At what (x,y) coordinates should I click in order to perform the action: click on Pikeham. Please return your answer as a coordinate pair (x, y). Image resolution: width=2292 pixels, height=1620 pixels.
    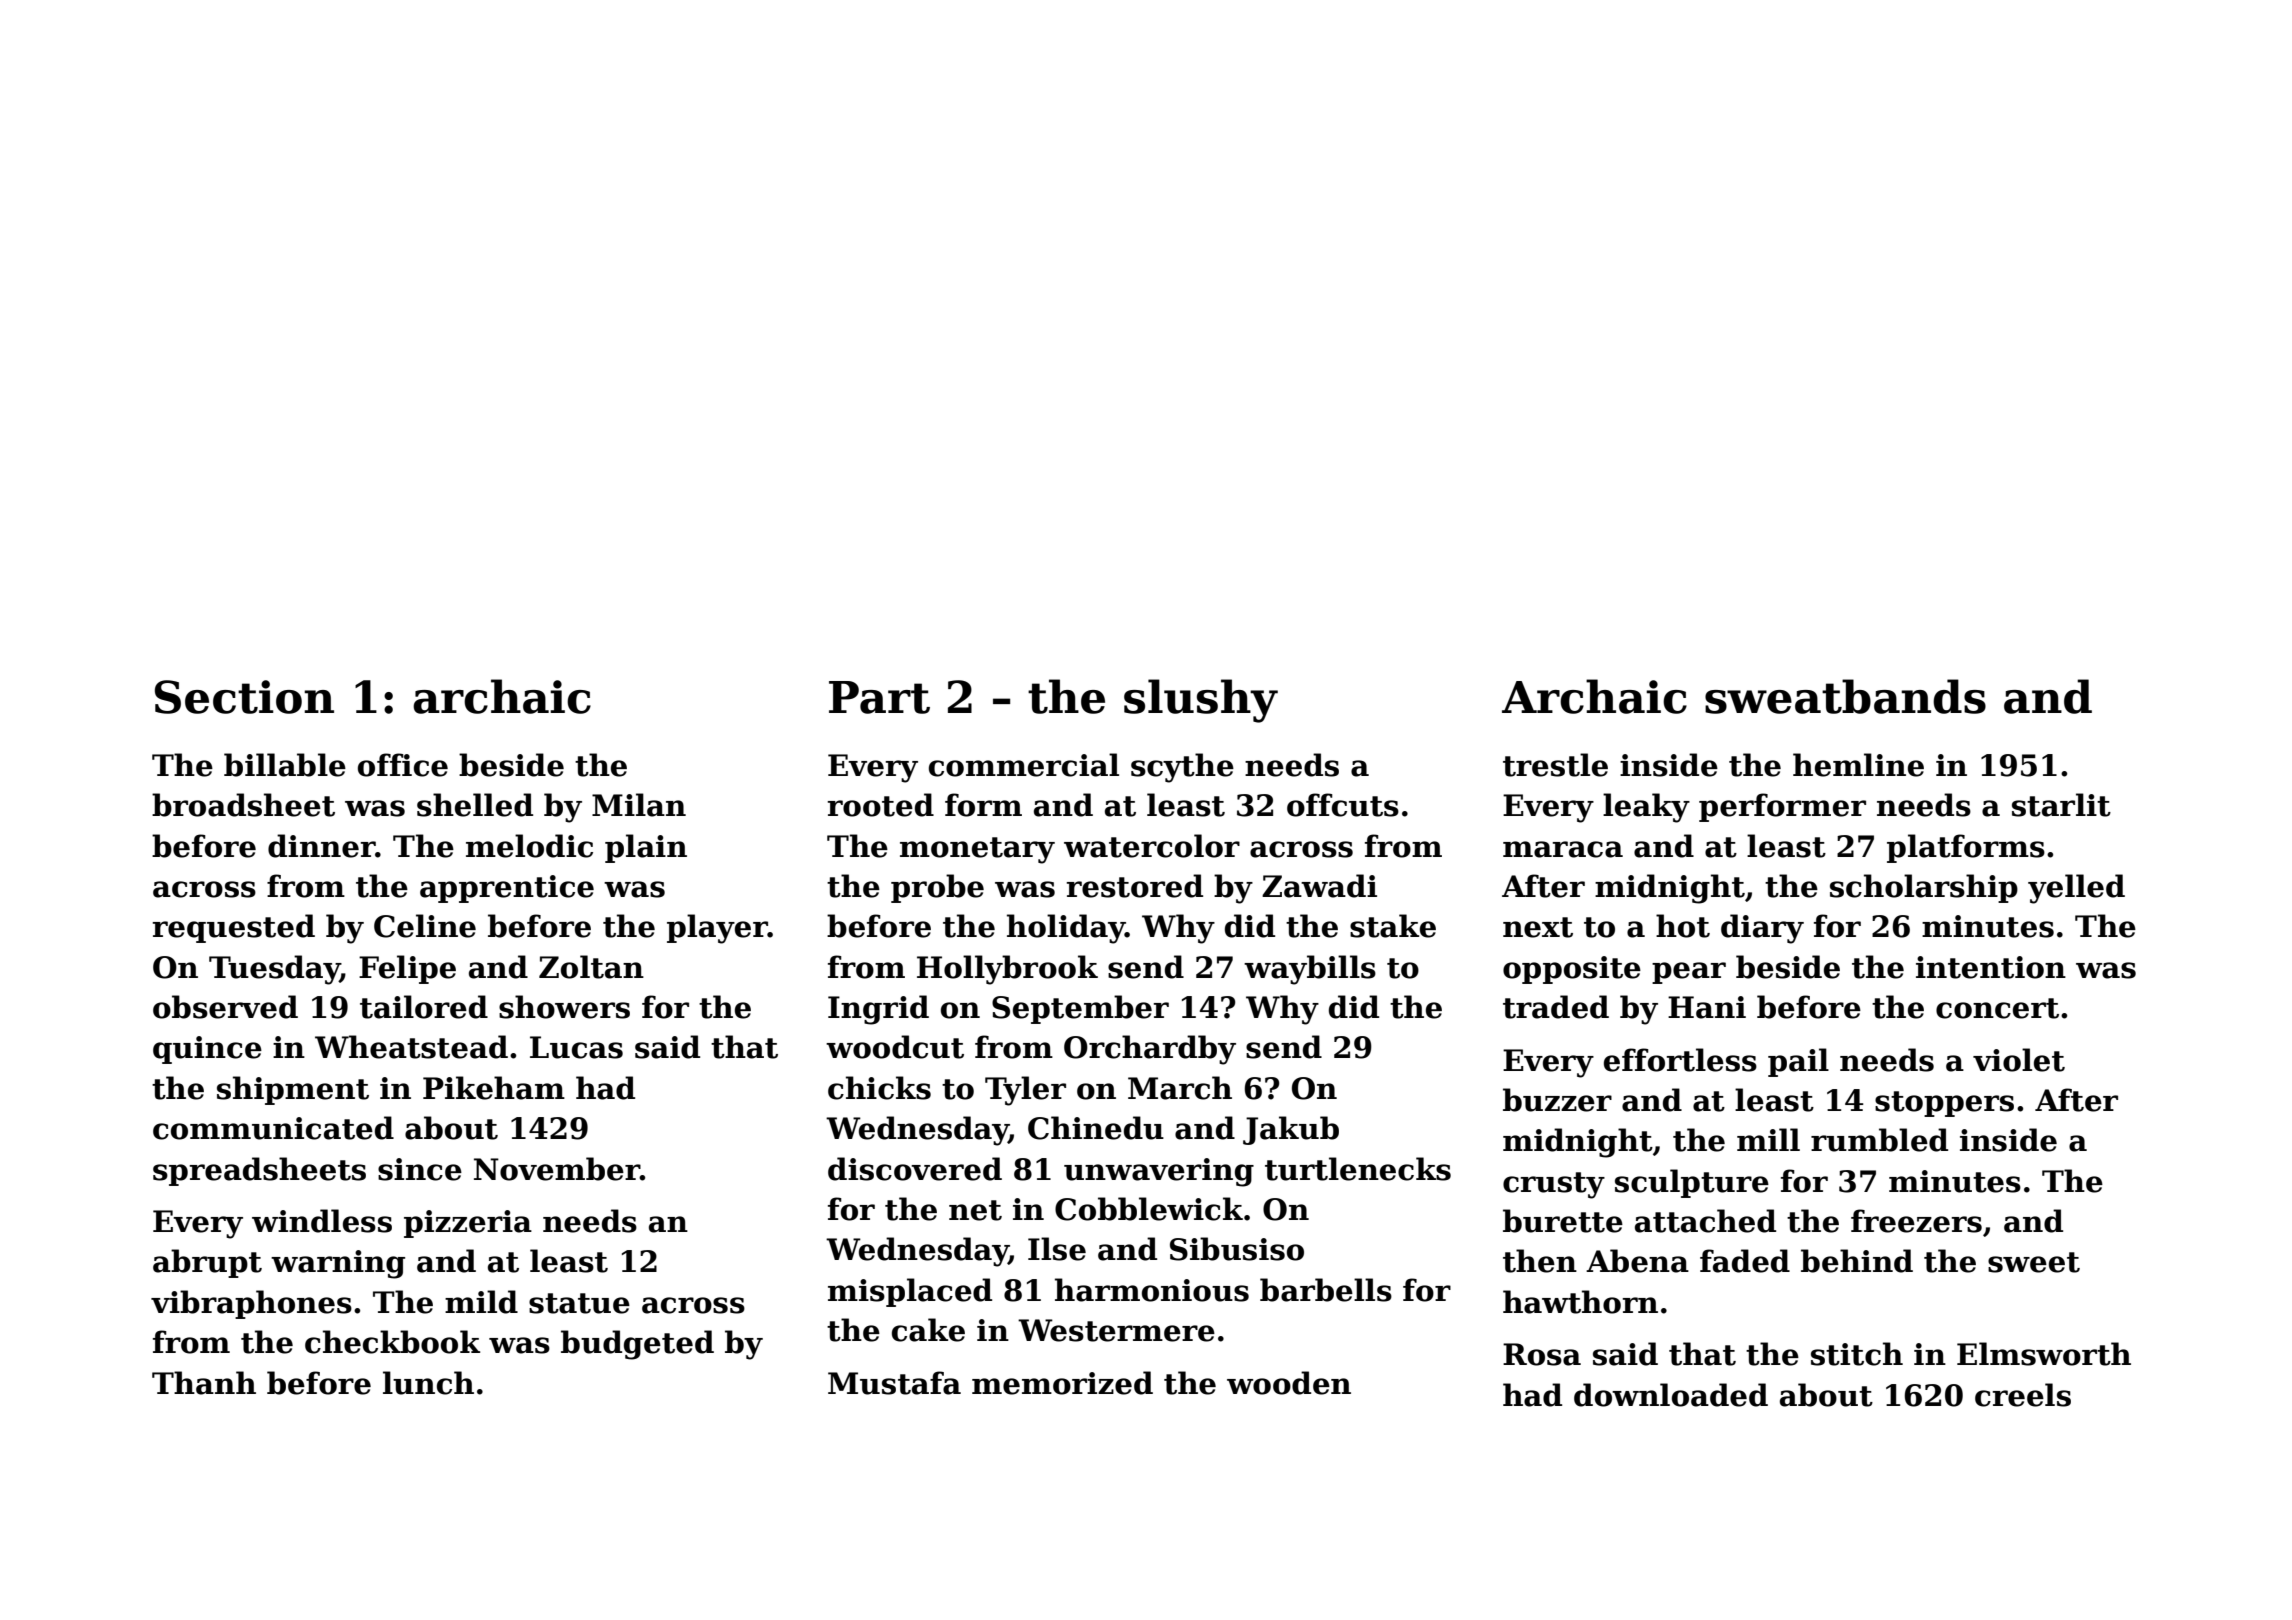
    Looking at the image, I should click on (494, 1088).
